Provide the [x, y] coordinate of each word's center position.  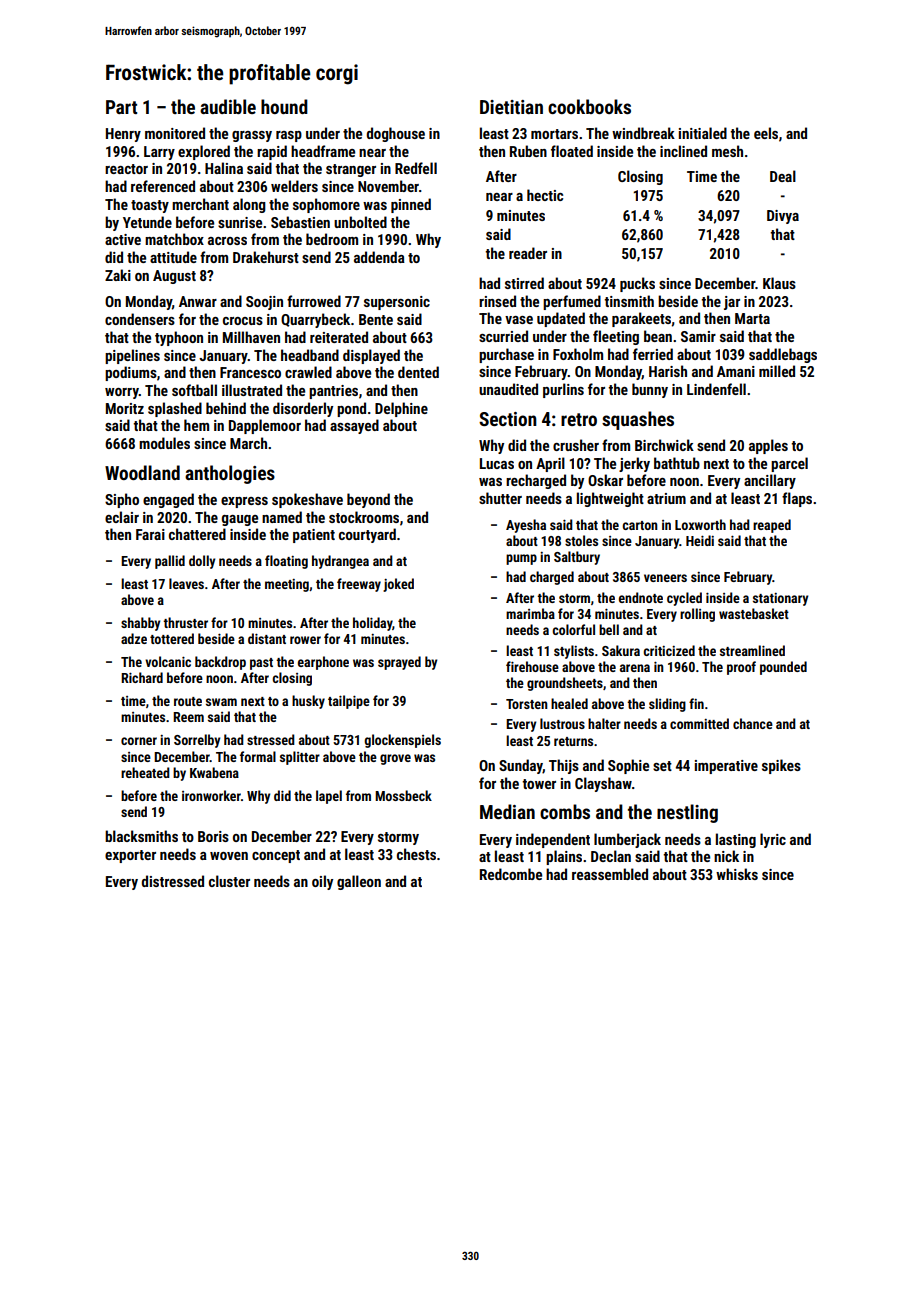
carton [640, 525]
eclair [122, 517]
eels [766, 133]
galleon [359, 882]
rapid [272, 152]
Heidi [700, 540]
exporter [130, 856]
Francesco [250, 372]
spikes [781, 766]
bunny [650, 390]
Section [508, 419]
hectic [545, 195]
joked [398, 585]
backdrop [220, 663]
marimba [530, 613]
